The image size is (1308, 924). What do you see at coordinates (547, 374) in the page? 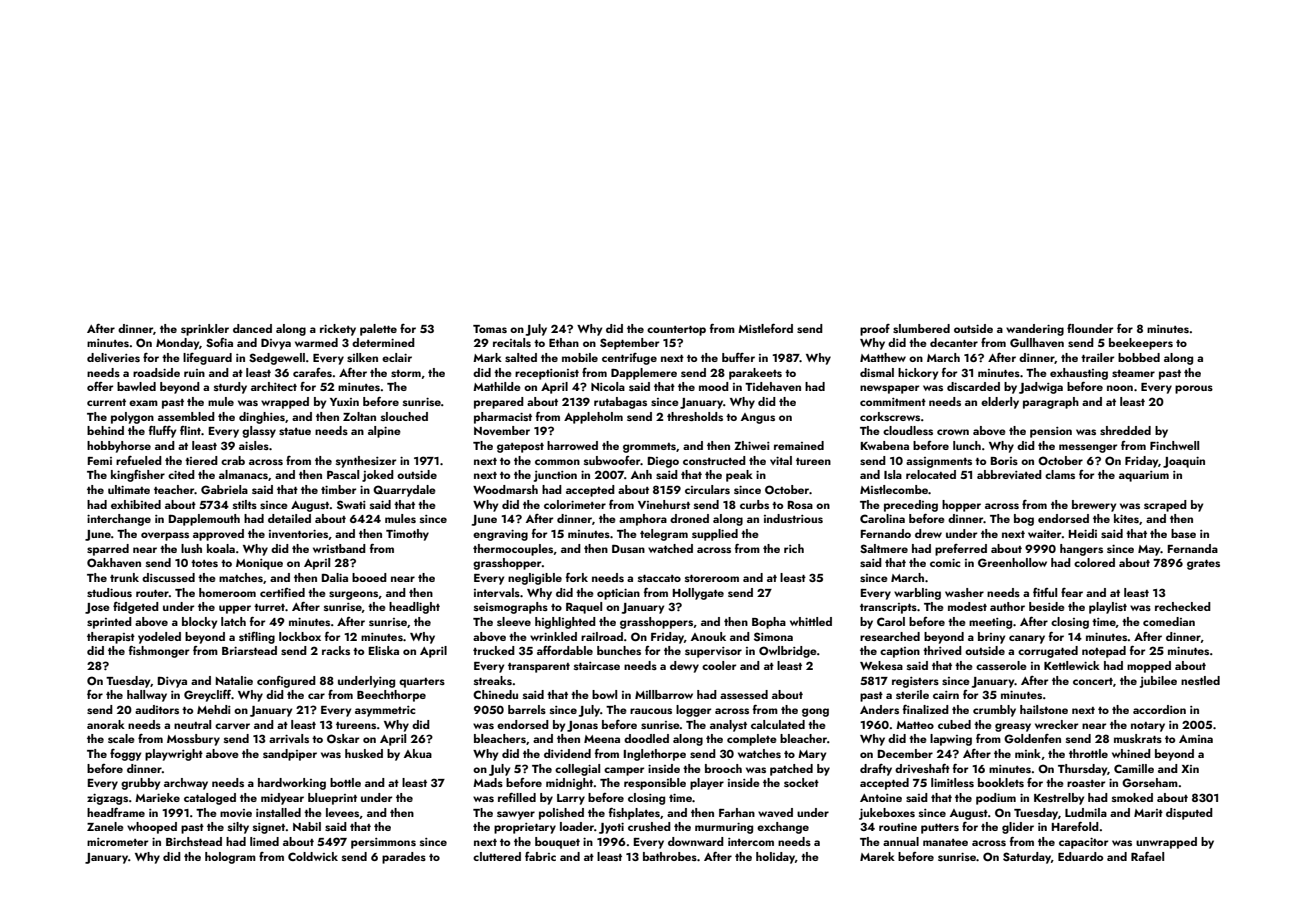
I see `receptionist` at bounding box center [547, 374].
